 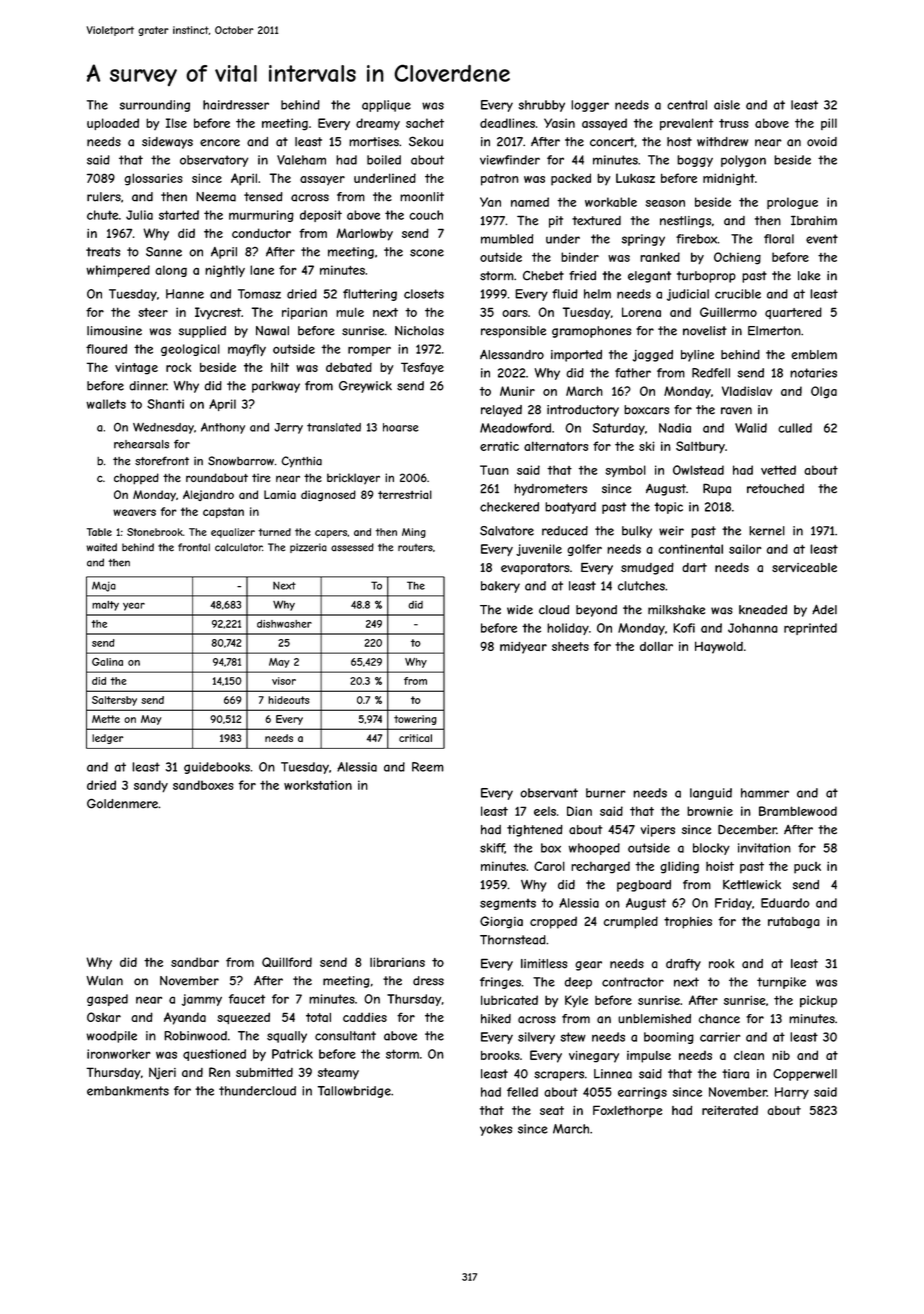 What do you see at coordinates (687, 105) in the image?
I see `central` at bounding box center [687, 105].
